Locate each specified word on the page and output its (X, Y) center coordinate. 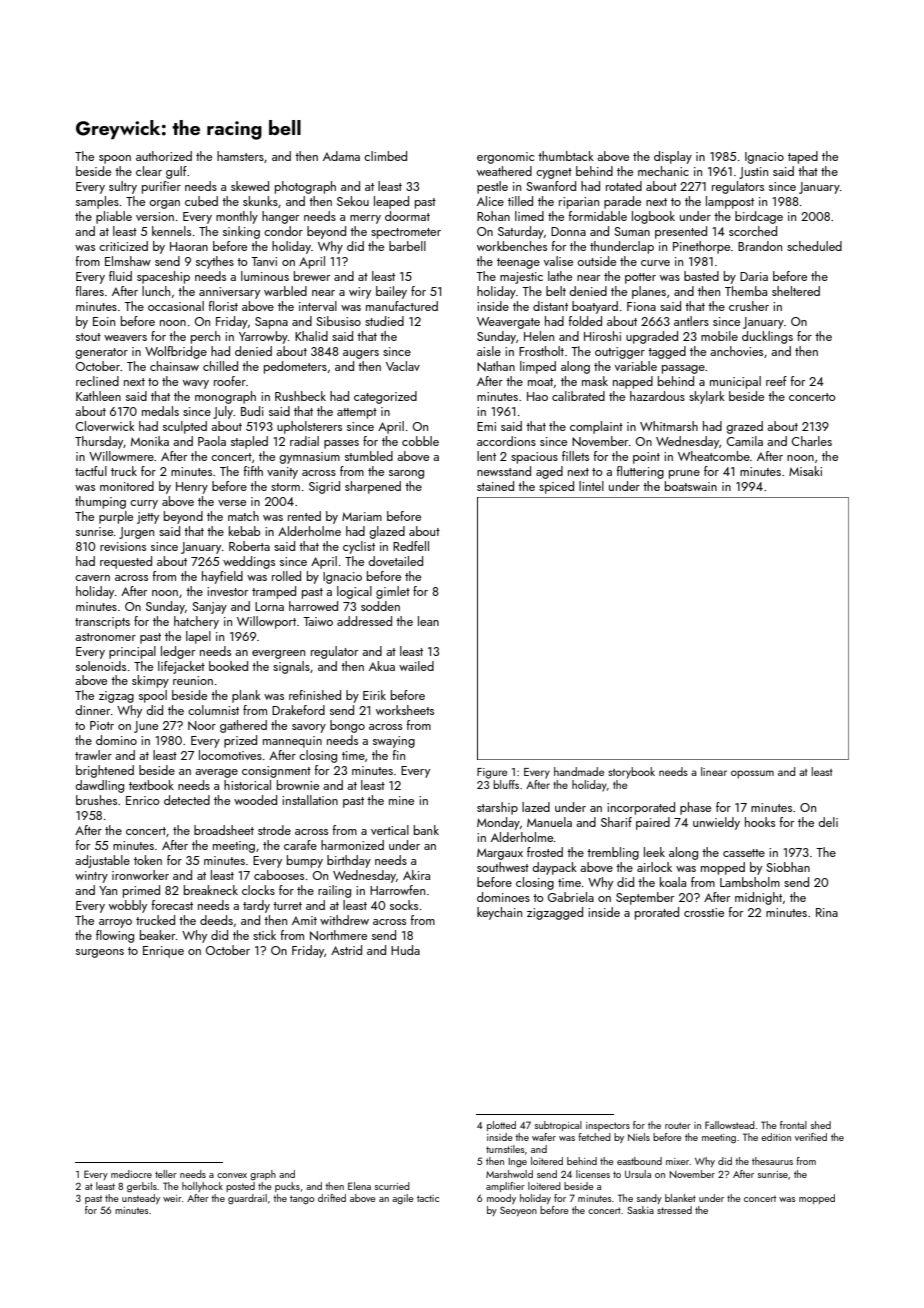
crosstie (704, 912)
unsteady (141, 1199)
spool (153, 696)
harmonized (352, 845)
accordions (506, 441)
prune (684, 474)
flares (89, 291)
